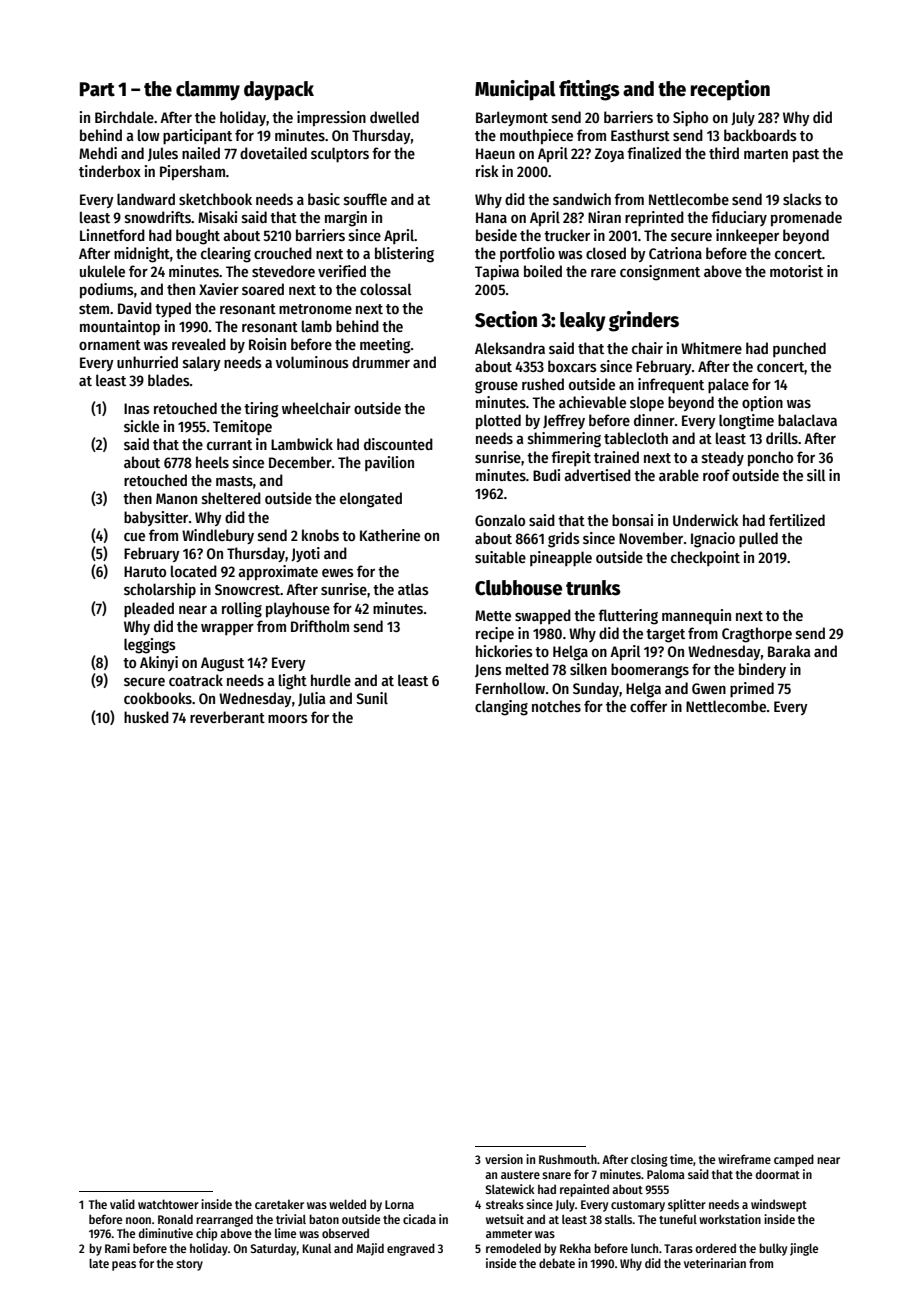  Describe the element at coordinates (730, 90) in the screenshot. I see `reception` at that location.
